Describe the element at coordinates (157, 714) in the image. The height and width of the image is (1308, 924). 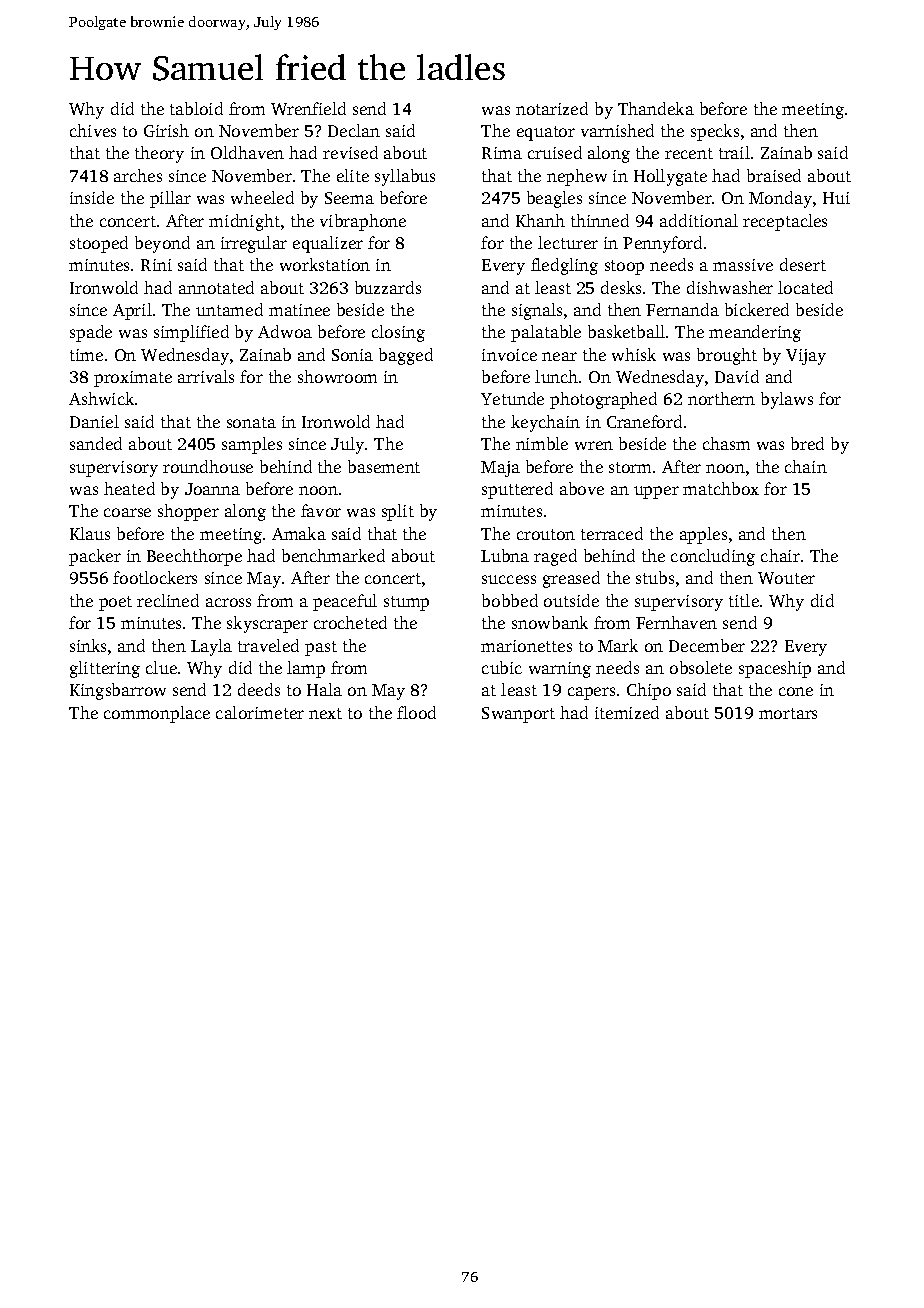
I see `commonplace` at that location.
